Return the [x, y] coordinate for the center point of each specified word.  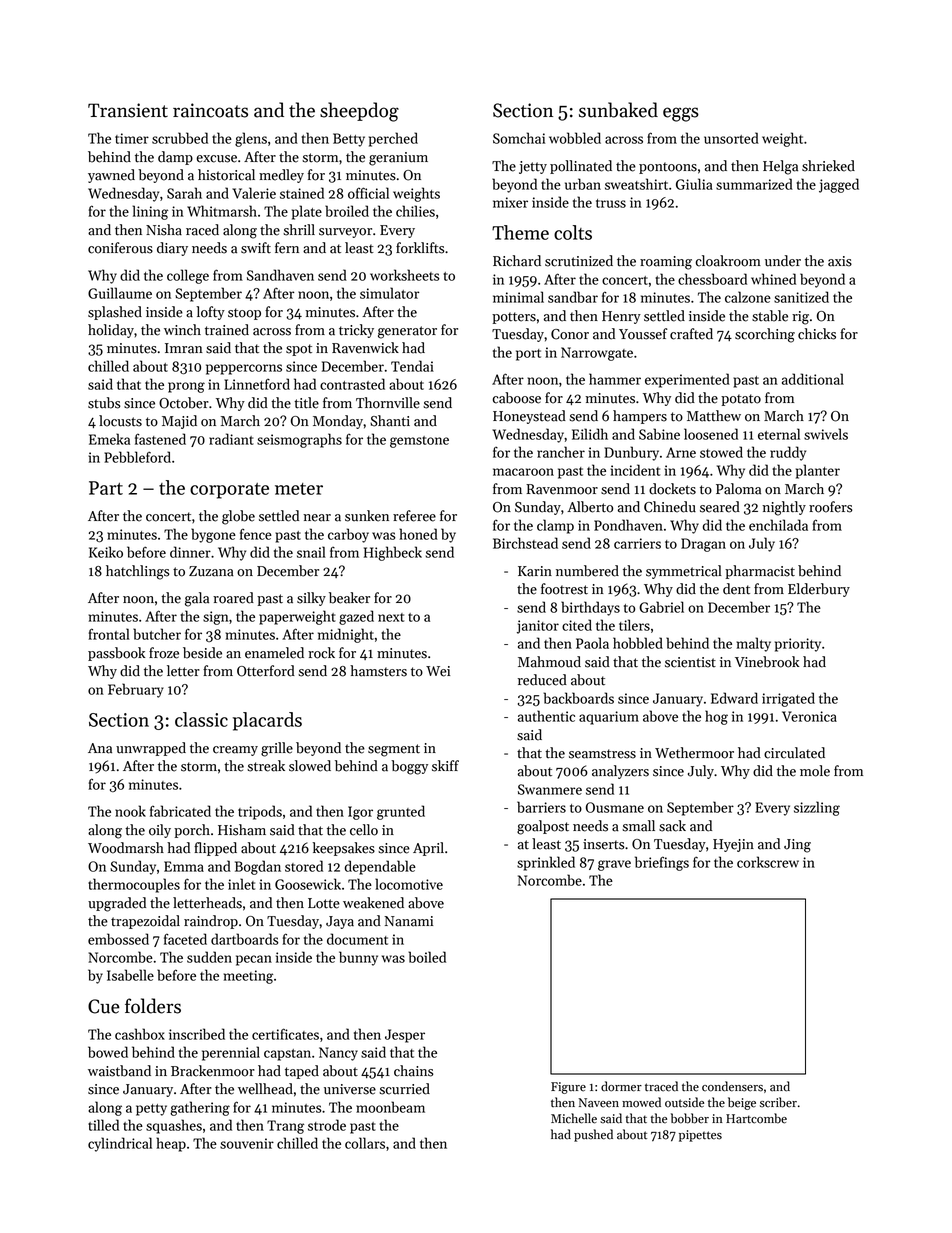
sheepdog [359, 112]
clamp [555, 526]
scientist [690, 662]
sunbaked [618, 110]
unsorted [731, 138]
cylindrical [120, 1144]
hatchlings [137, 572]
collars [365, 1143]
